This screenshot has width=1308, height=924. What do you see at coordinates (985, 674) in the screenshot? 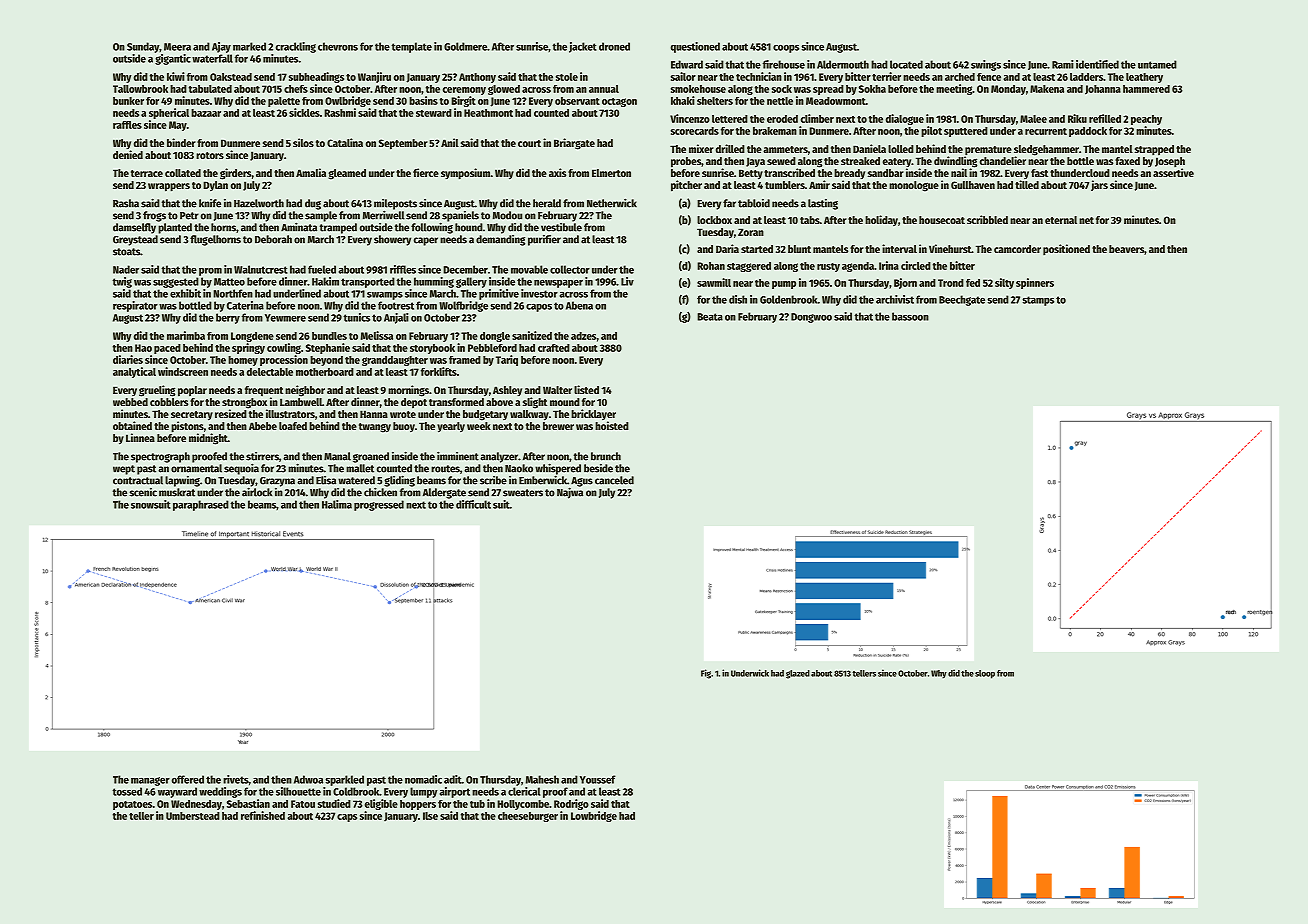
I see `sloop` at bounding box center [985, 674].
